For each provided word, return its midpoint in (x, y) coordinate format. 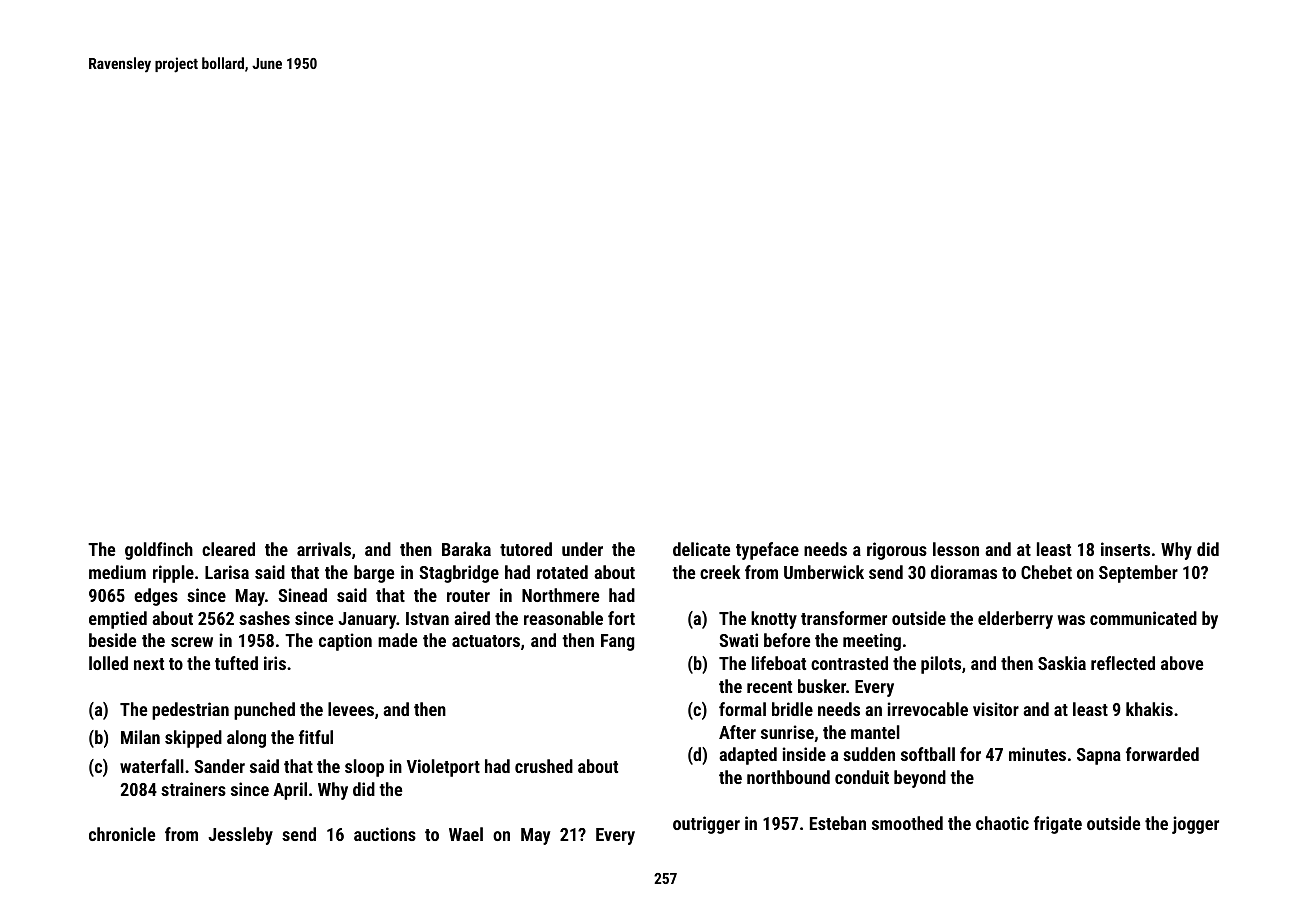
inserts (1125, 549)
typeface (767, 551)
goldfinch (159, 551)
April (290, 791)
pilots (941, 665)
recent (769, 687)
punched (264, 711)
